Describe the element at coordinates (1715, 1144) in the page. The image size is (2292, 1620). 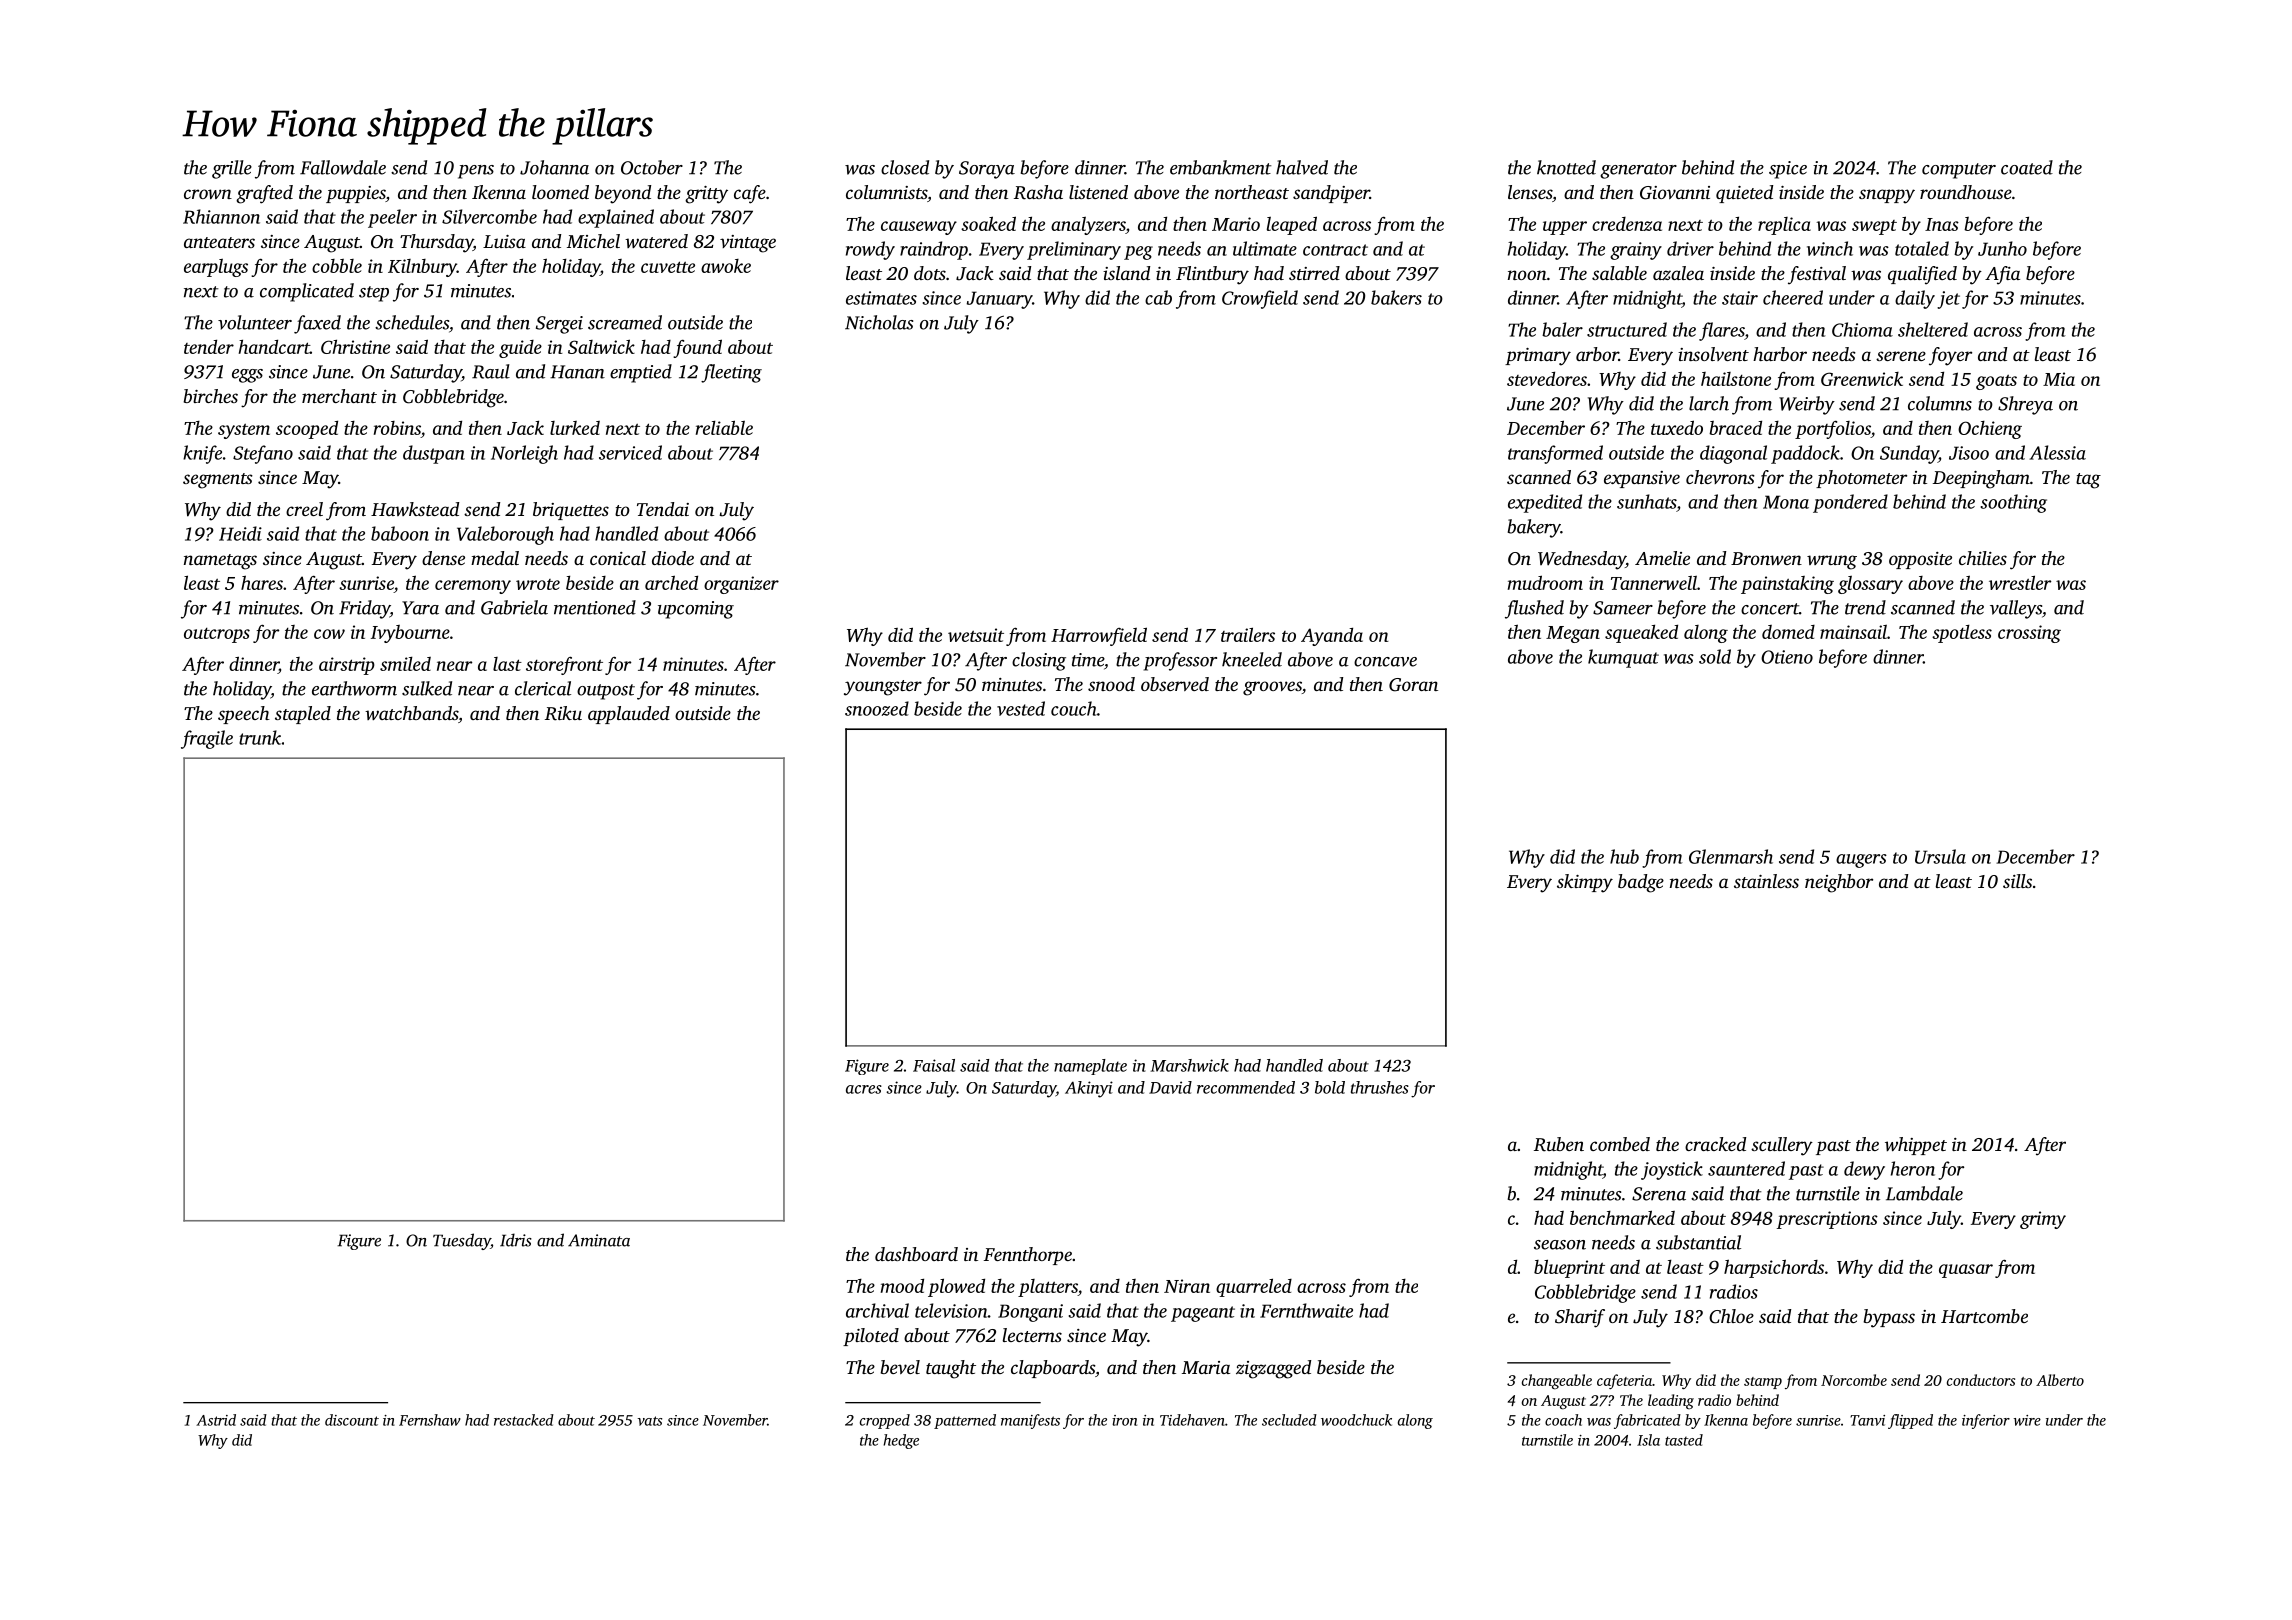
I see `cracked` at that location.
